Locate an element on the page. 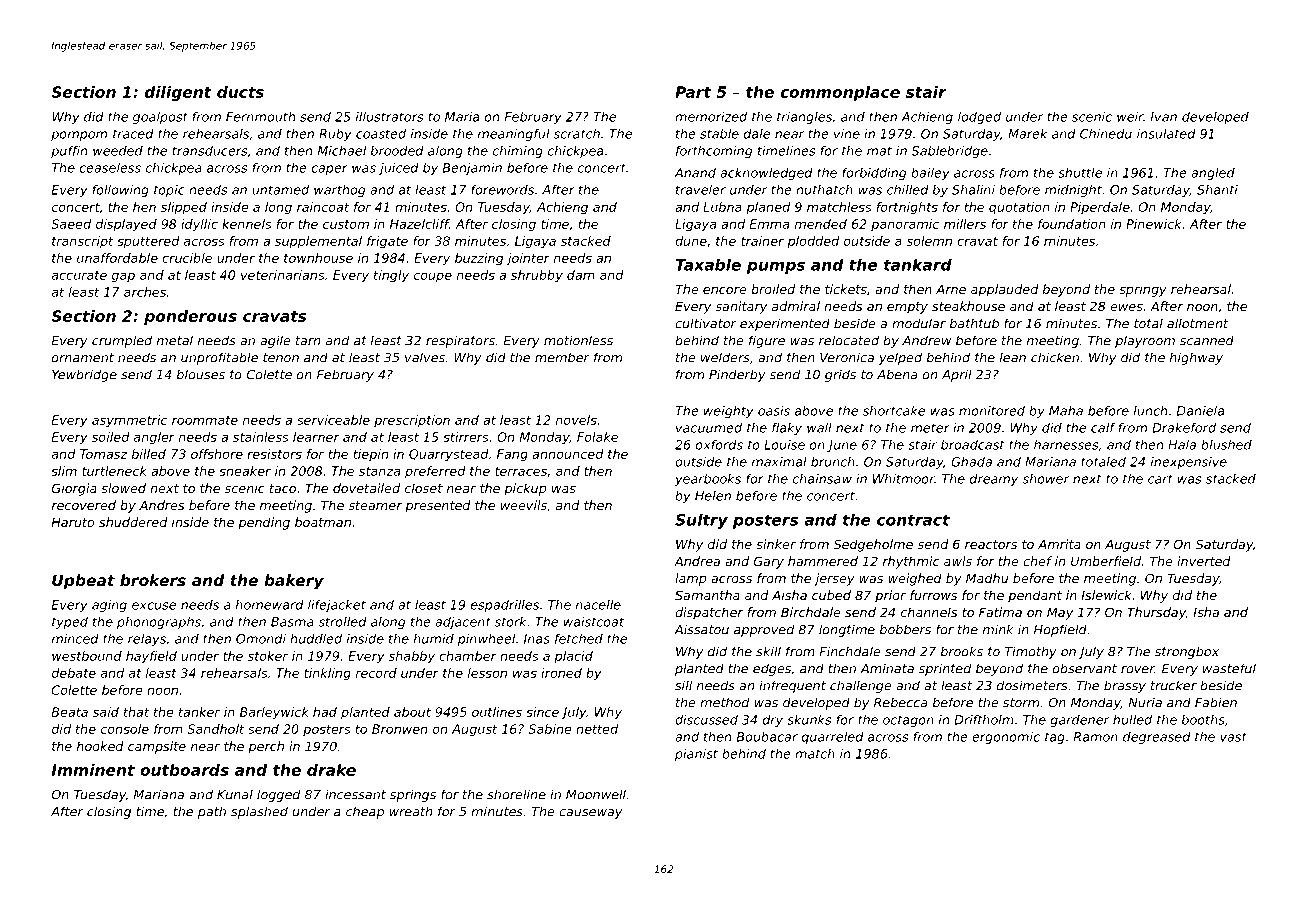 This image has height=924, width=1308. roommate is located at coordinates (205, 420).
